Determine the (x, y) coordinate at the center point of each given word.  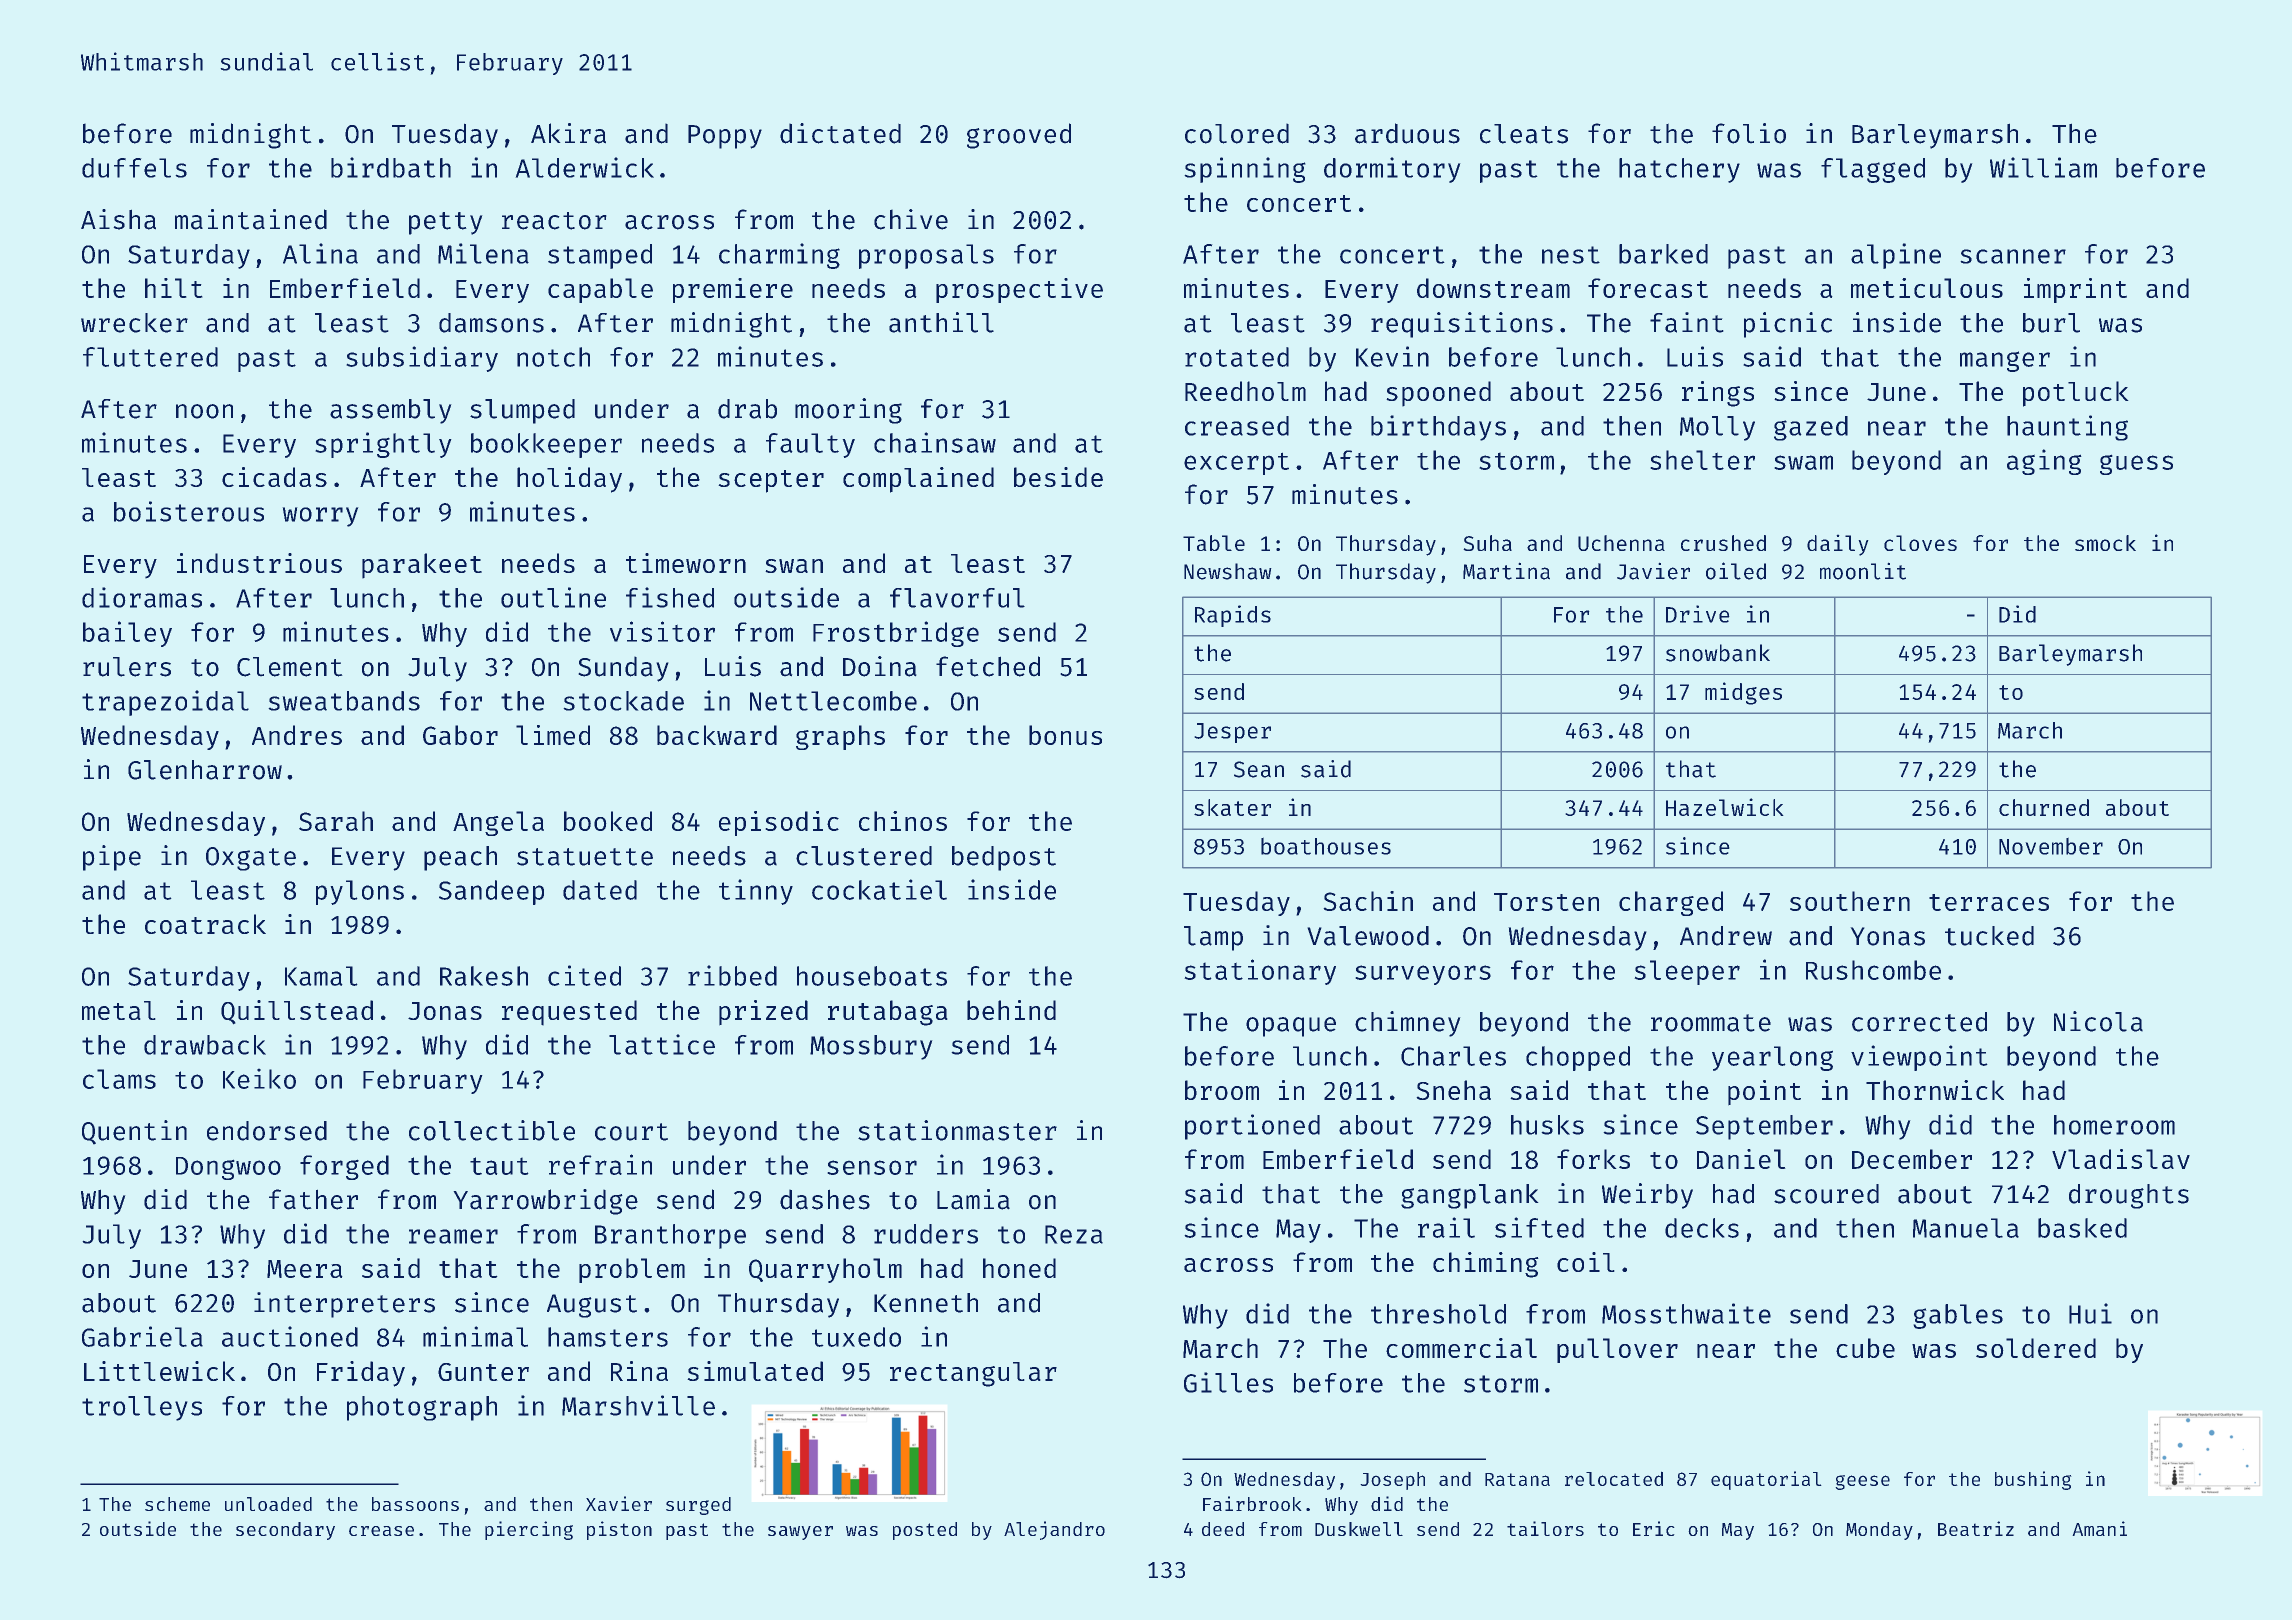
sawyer (800, 1533)
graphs (840, 737)
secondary (285, 1531)
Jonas (445, 1011)
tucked (1989, 936)
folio (1749, 133)
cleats (1524, 134)
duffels (134, 168)
